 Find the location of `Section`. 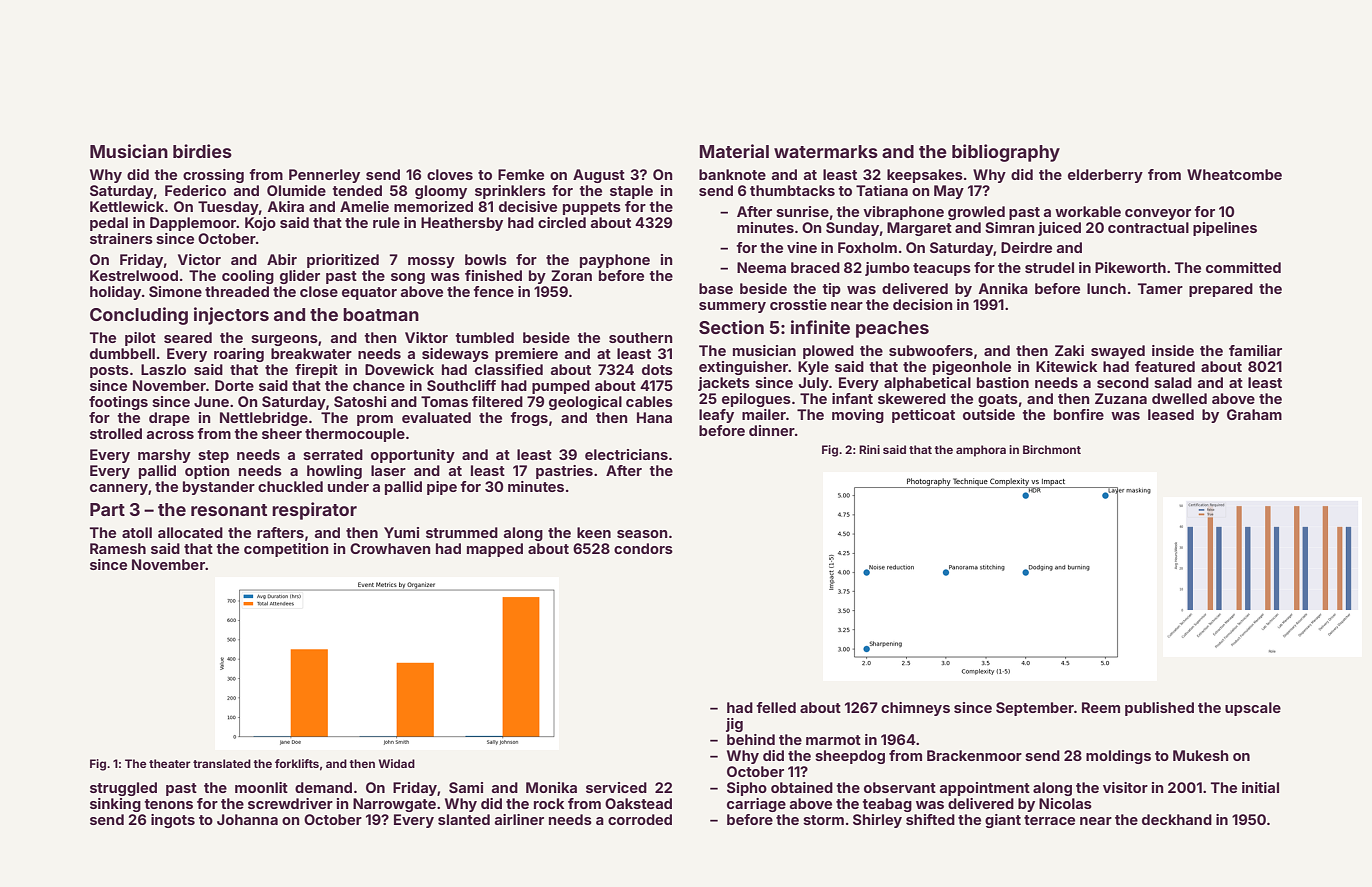

Section is located at coordinates (731, 327).
